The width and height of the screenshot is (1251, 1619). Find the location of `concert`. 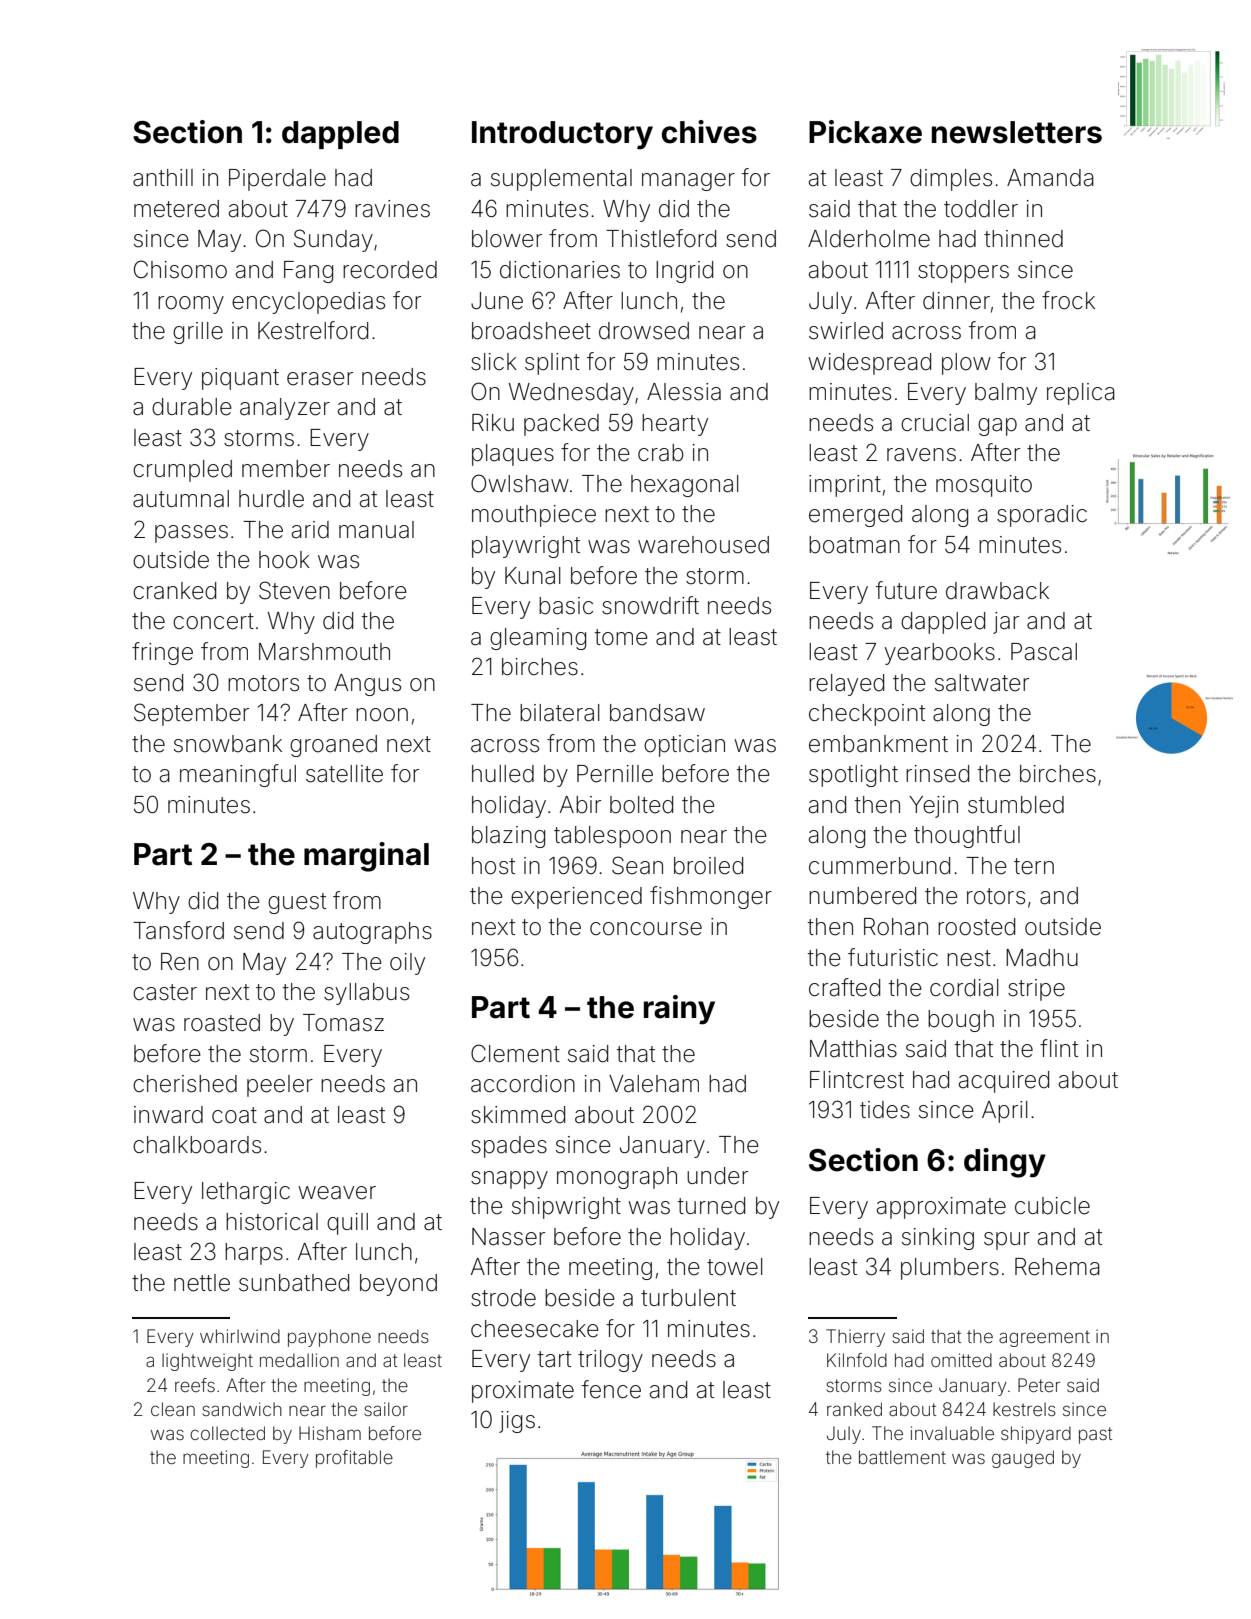

concert is located at coordinates (213, 621).
